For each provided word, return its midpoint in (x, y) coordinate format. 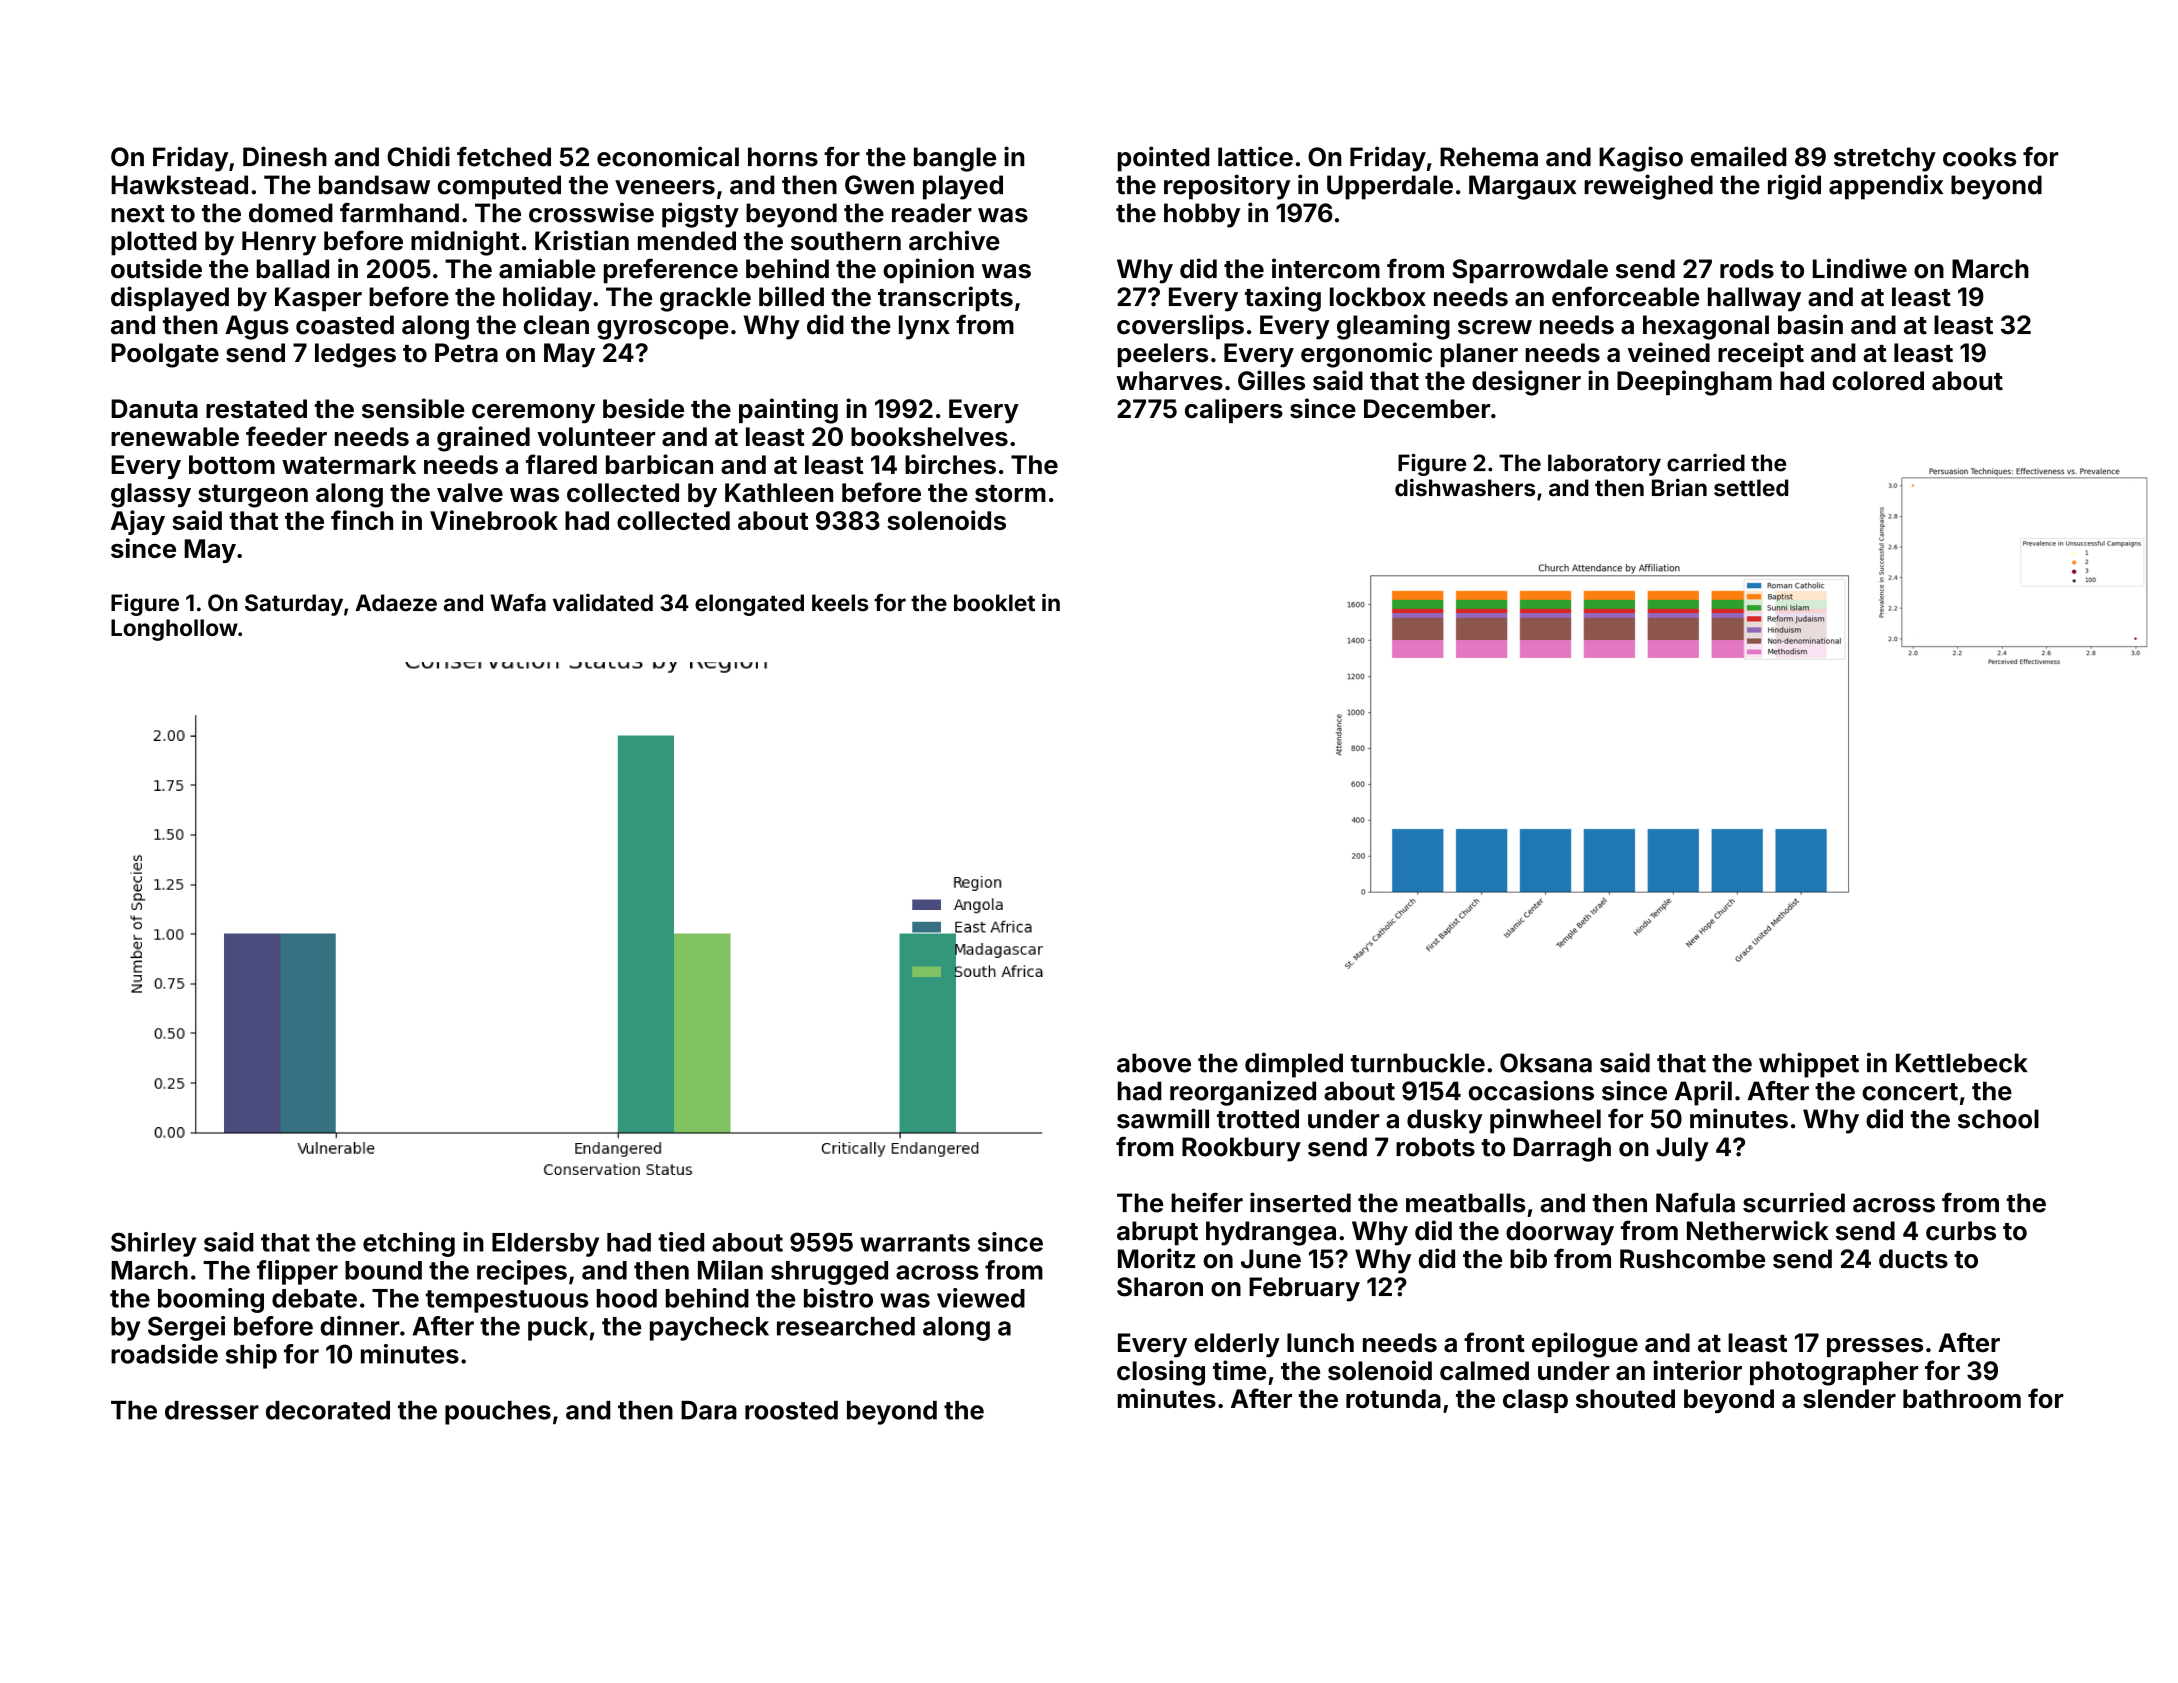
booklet (994, 603)
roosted (791, 1410)
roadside (164, 1354)
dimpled (1294, 1065)
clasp (1535, 1401)
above (1154, 1063)
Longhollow (174, 630)
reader (932, 213)
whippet (1809, 1065)
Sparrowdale (1530, 271)
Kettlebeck (1962, 1063)
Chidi (418, 156)
